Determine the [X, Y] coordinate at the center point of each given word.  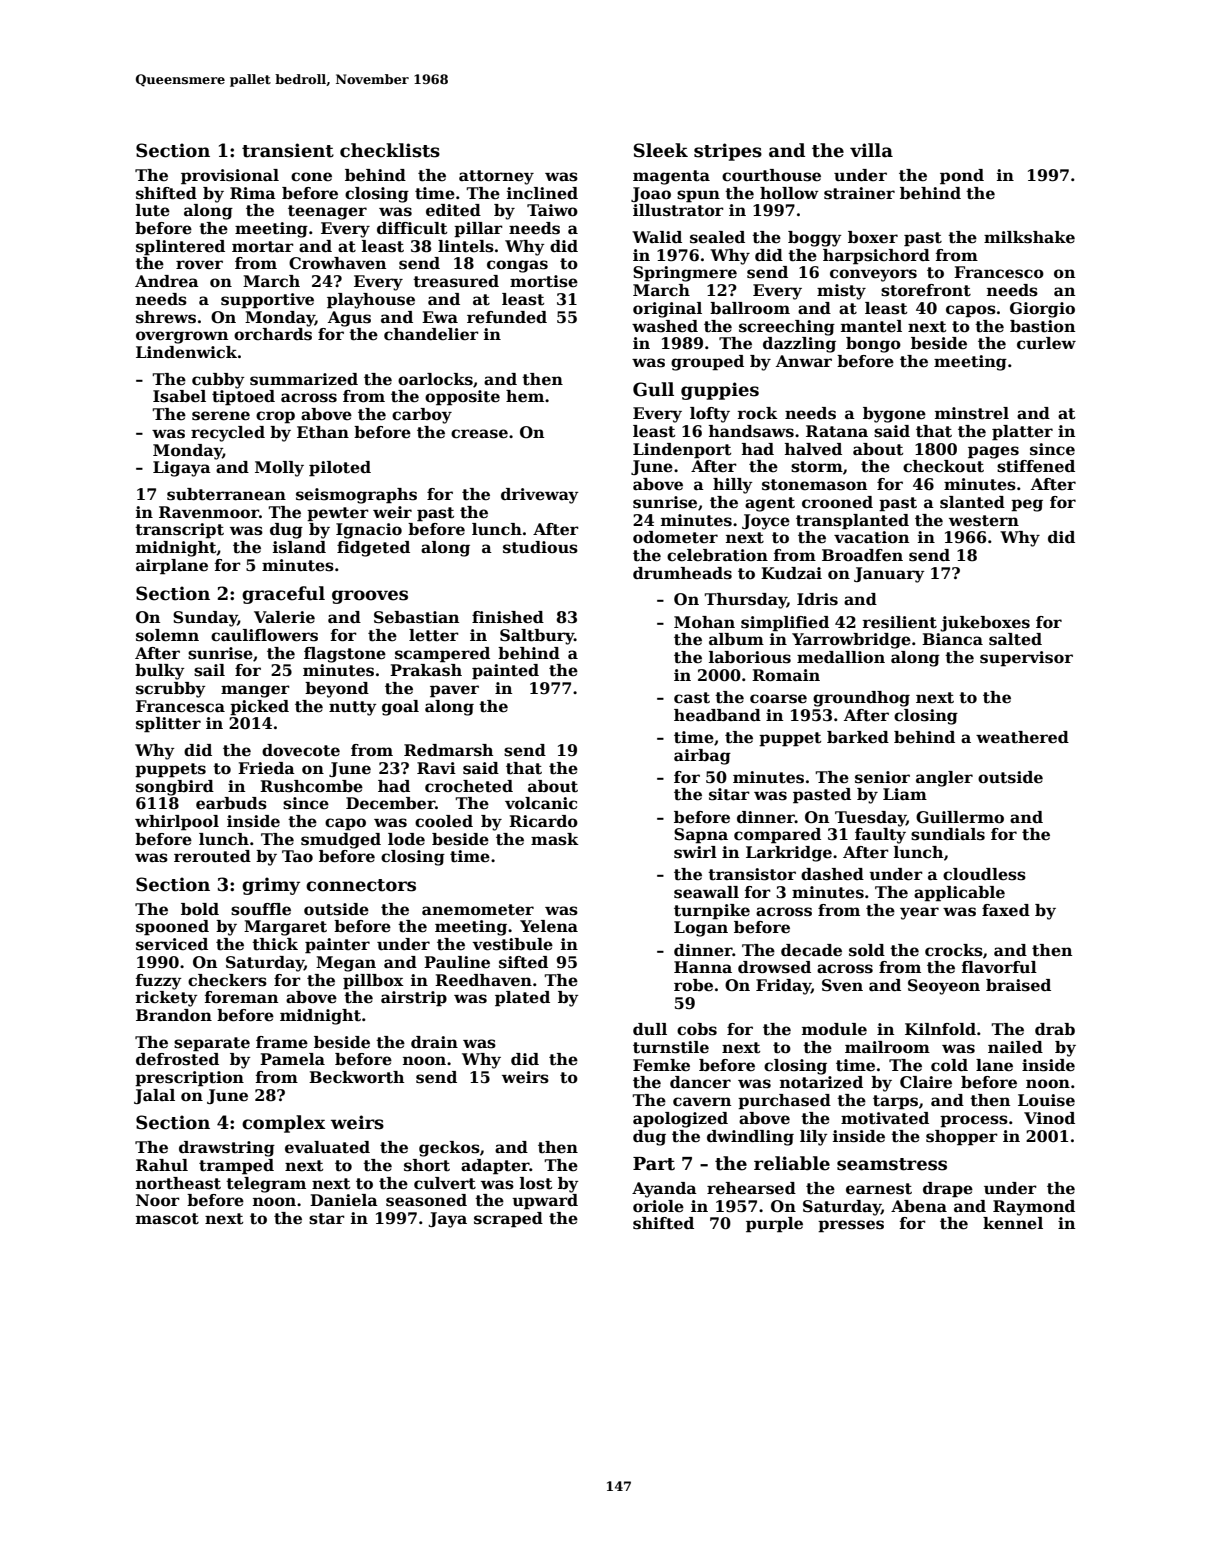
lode [406, 839]
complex [283, 1124]
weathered [1022, 737]
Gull [653, 389]
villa [871, 150]
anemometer [478, 910]
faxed [1006, 910]
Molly [279, 469]
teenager [327, 212]
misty [841, 292]
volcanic [541, 803]
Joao [651, 194]
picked [259, 708]
